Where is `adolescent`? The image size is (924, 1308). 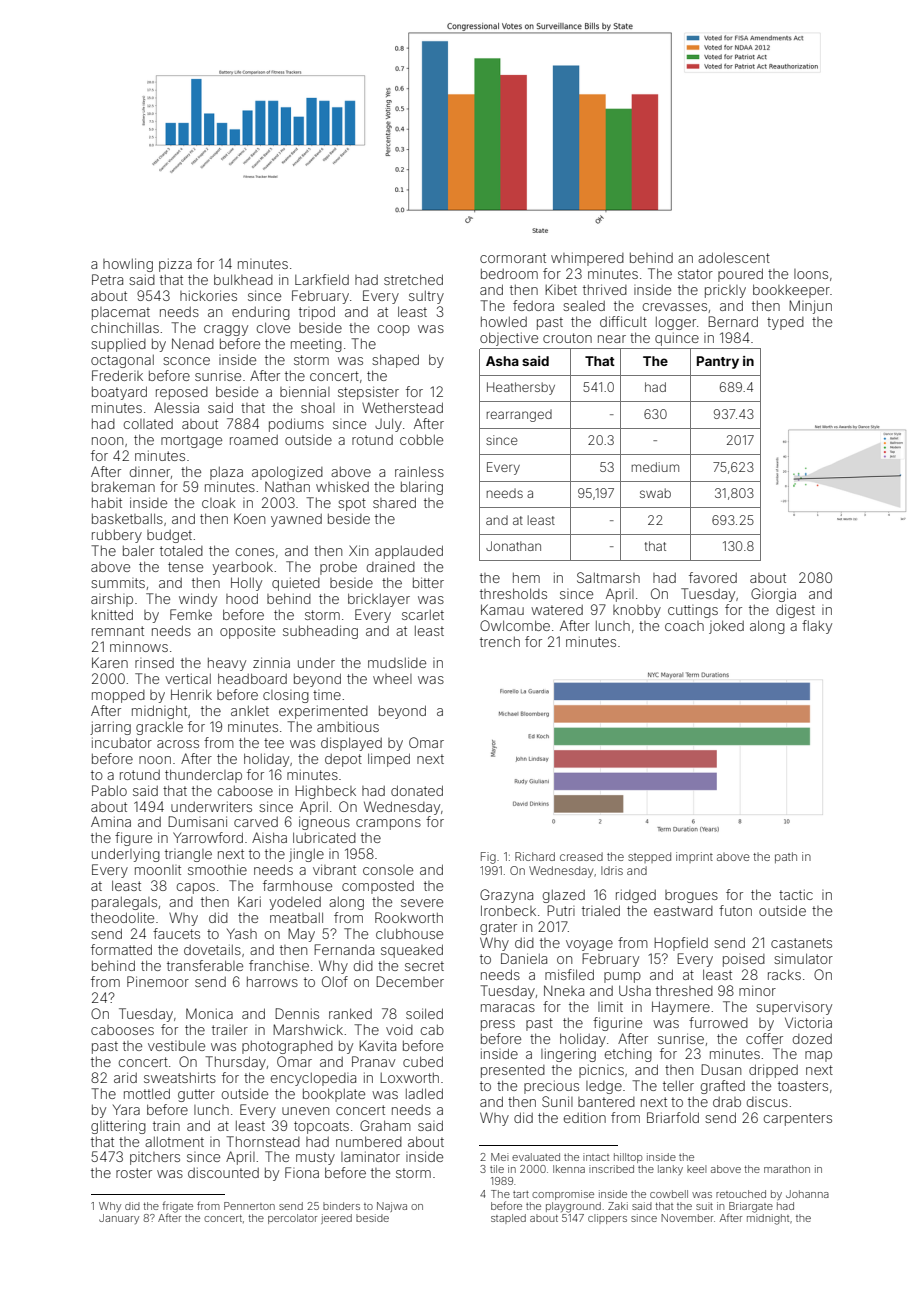 adolescent is located at coordinates (734, 257).
